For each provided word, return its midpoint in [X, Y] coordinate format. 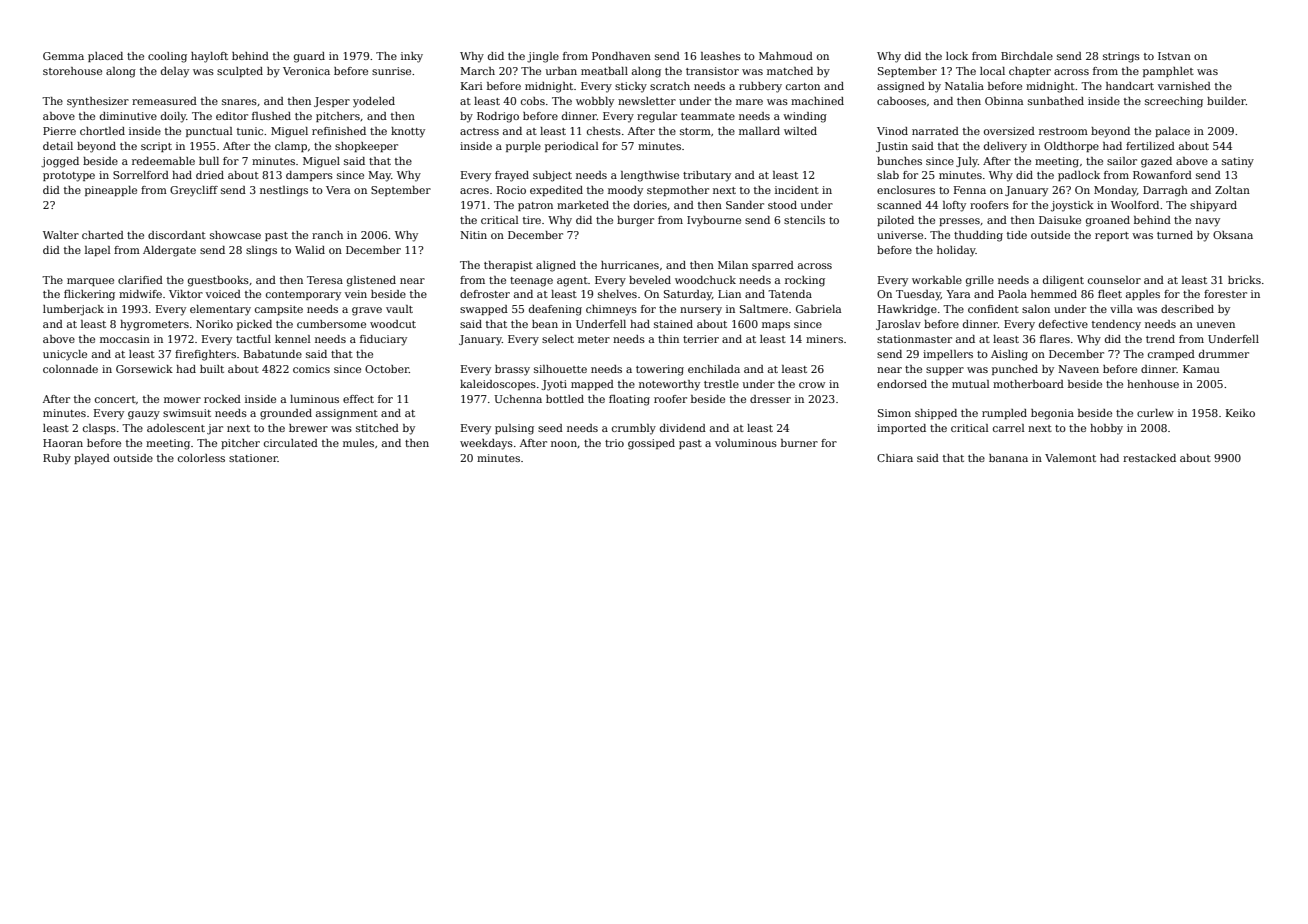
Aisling [1009, 355]
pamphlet [1168, 72]
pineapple [111, 191]
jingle [543, 57]
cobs [533, 101]
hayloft [209, 57]
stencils [804, 220]
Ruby [57, 459]
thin [668, 339]
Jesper [332, 102]
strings [1121, 57]
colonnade [70, 369]
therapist [508, 266]
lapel [98, 251]
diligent [1063, 281]
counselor [1114, 280]
